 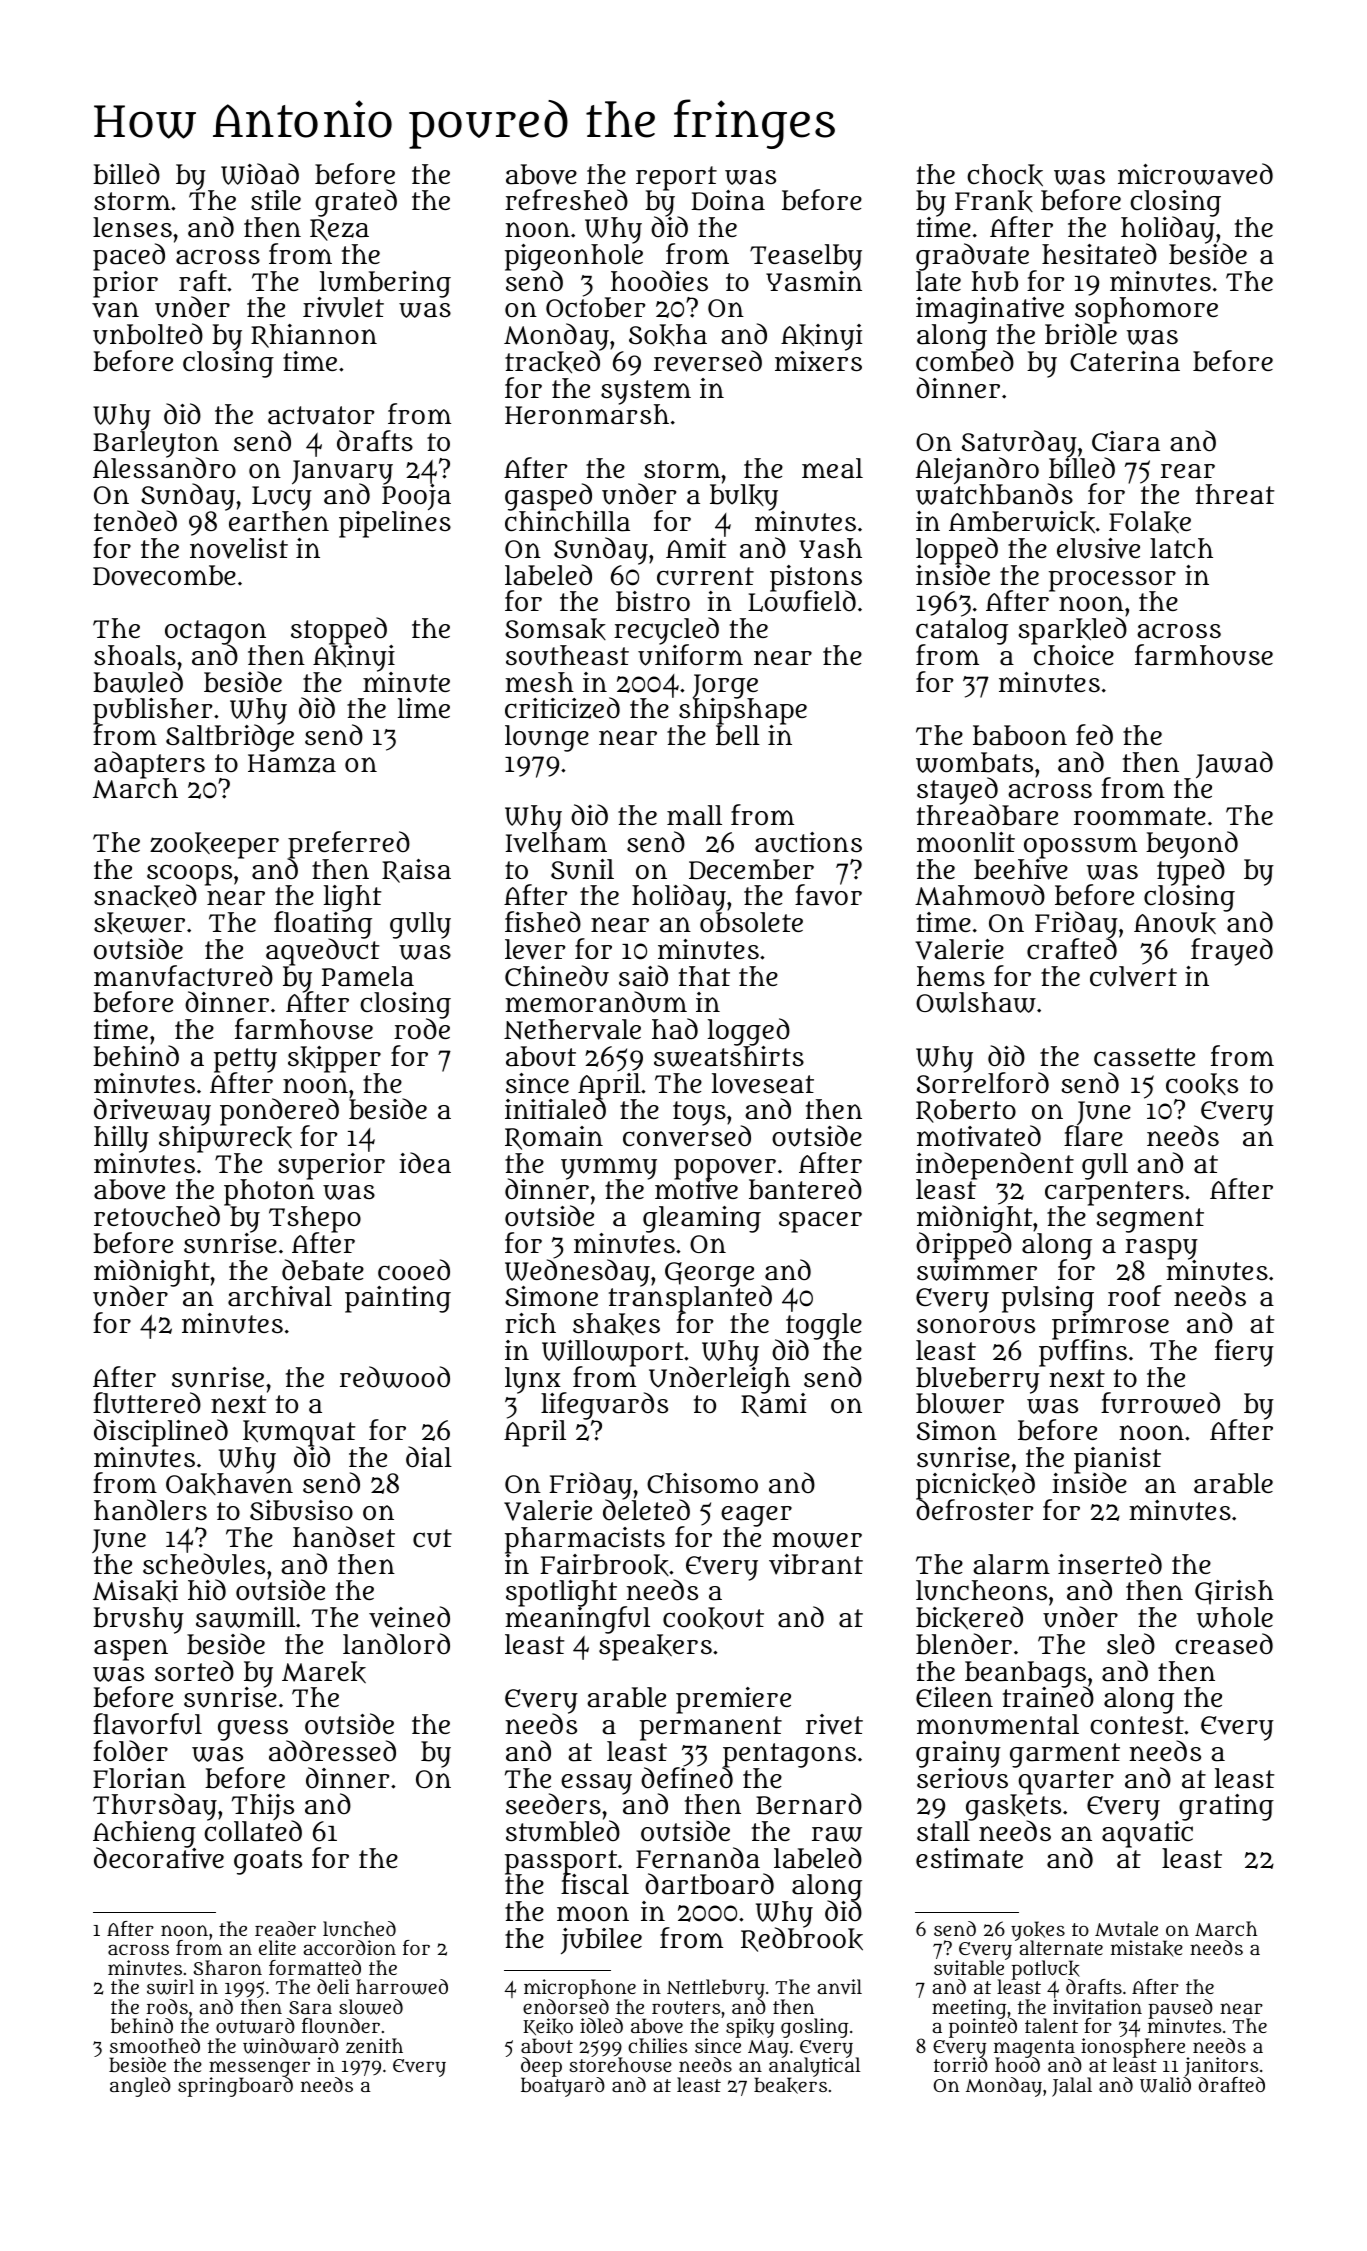 What do you see at coordinates (1195, 174) in the screenshot?
I see `microwaved` at bounding box center [1195, 174].
